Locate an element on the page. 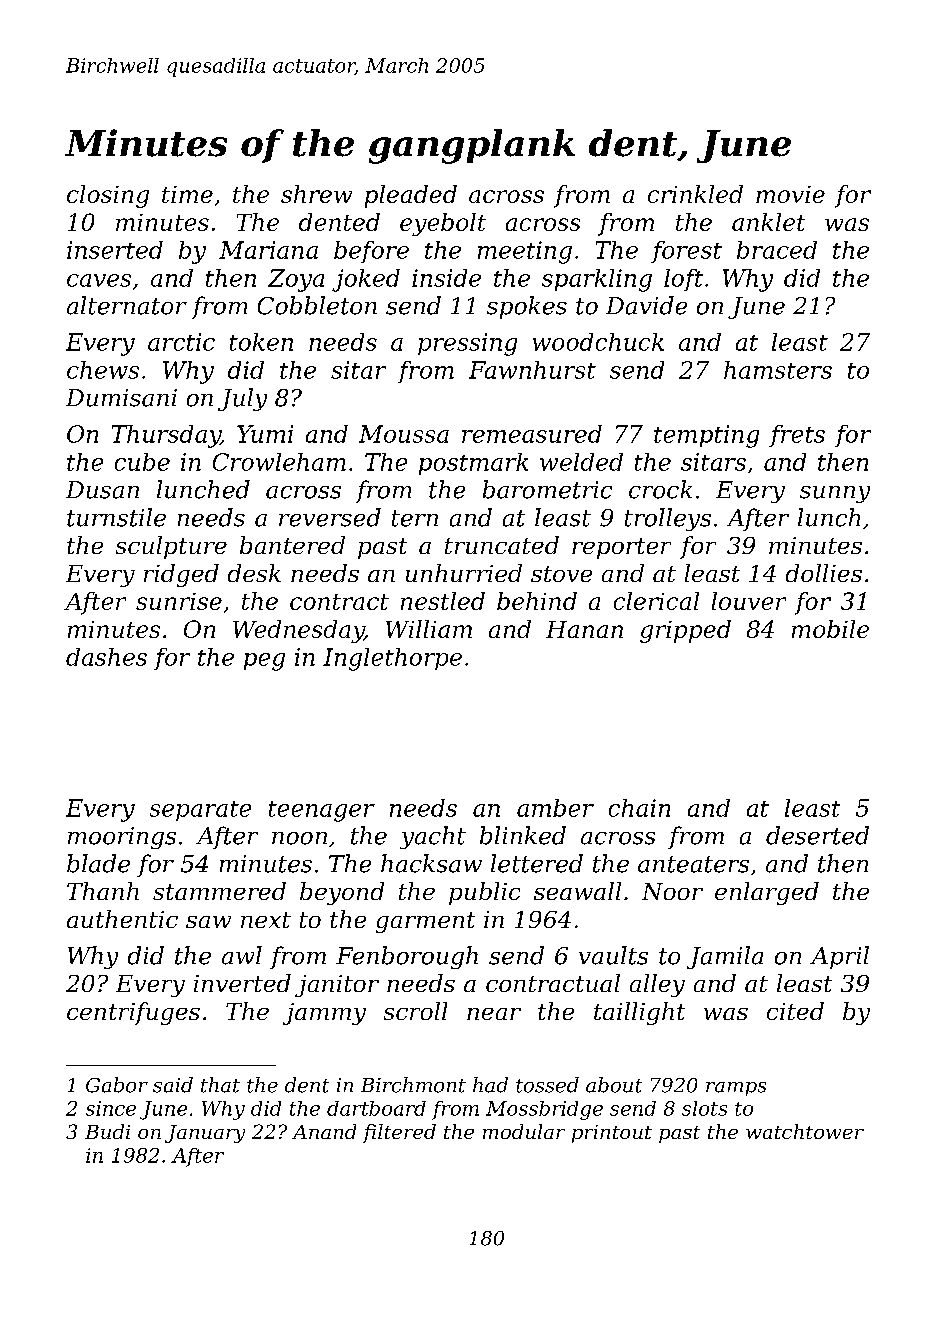 The image size is (936, 1328). caves is located at coordinates (99, 280).
